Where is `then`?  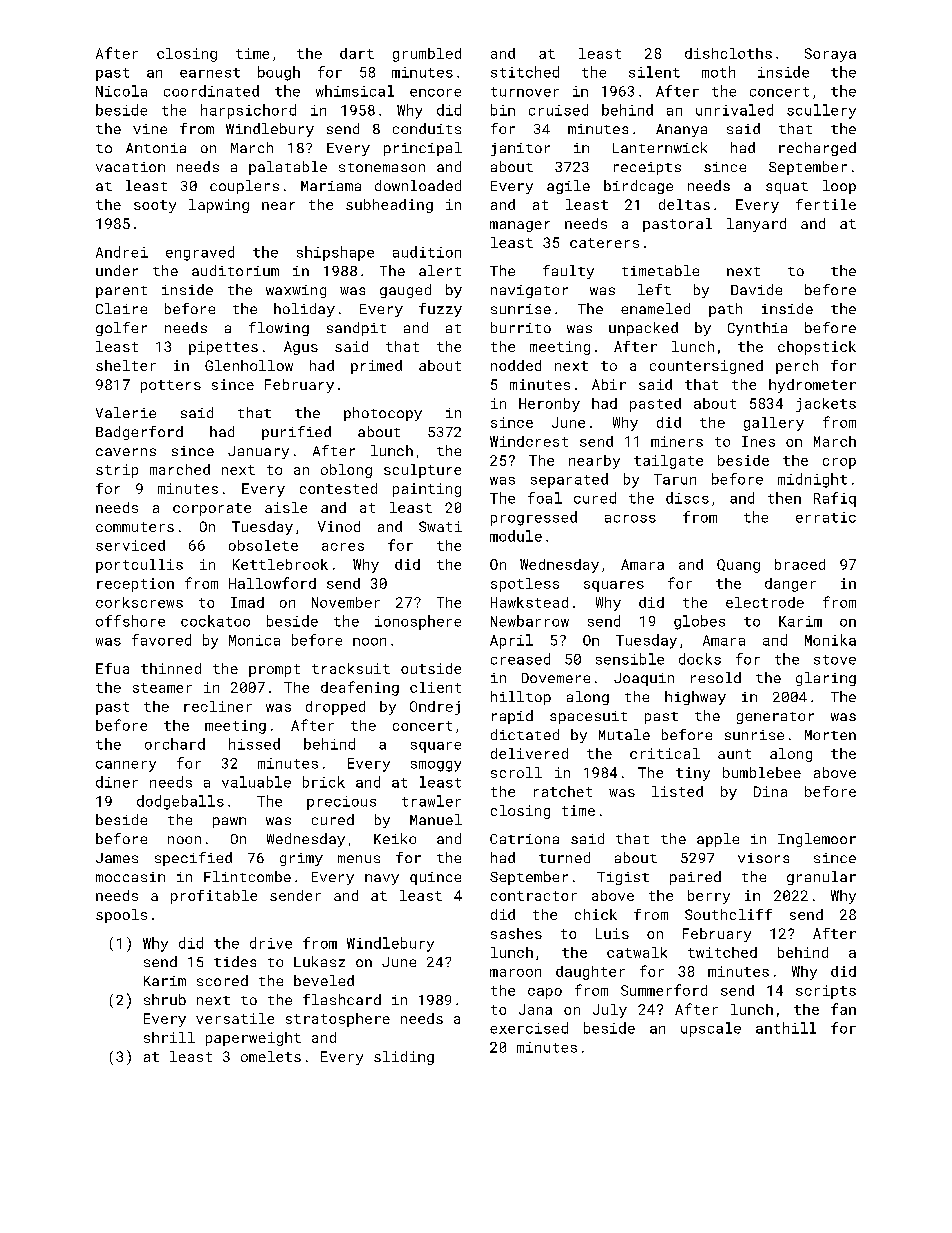
then is located at coordinates (784, 498).
